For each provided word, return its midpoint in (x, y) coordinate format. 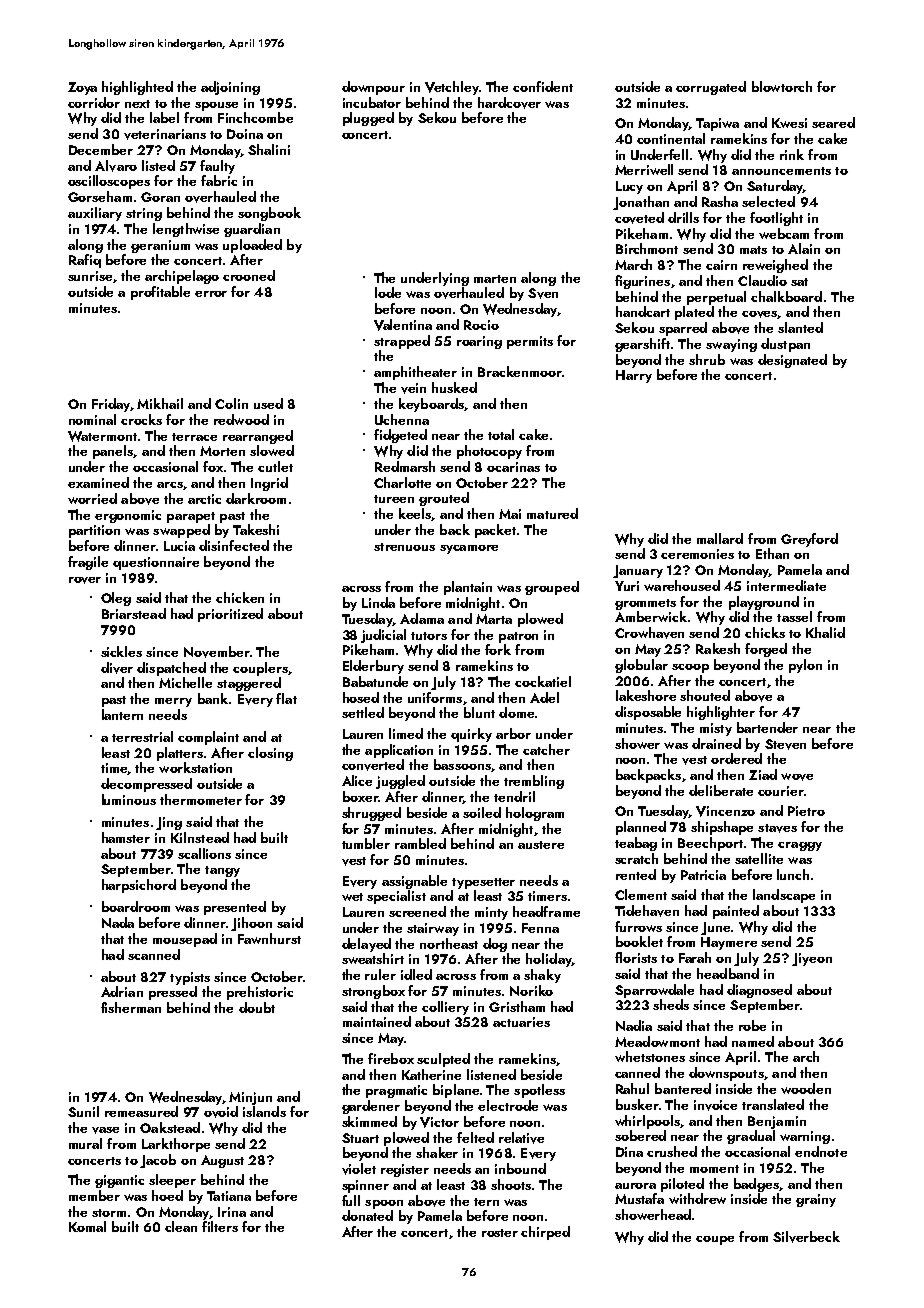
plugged (368, 119)
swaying (731, 345)
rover (85, 580)
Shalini (269, 149)
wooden (806, 1088)
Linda (378, 602)
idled (416, 974)
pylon (805, 666)
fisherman (131, 1007)
